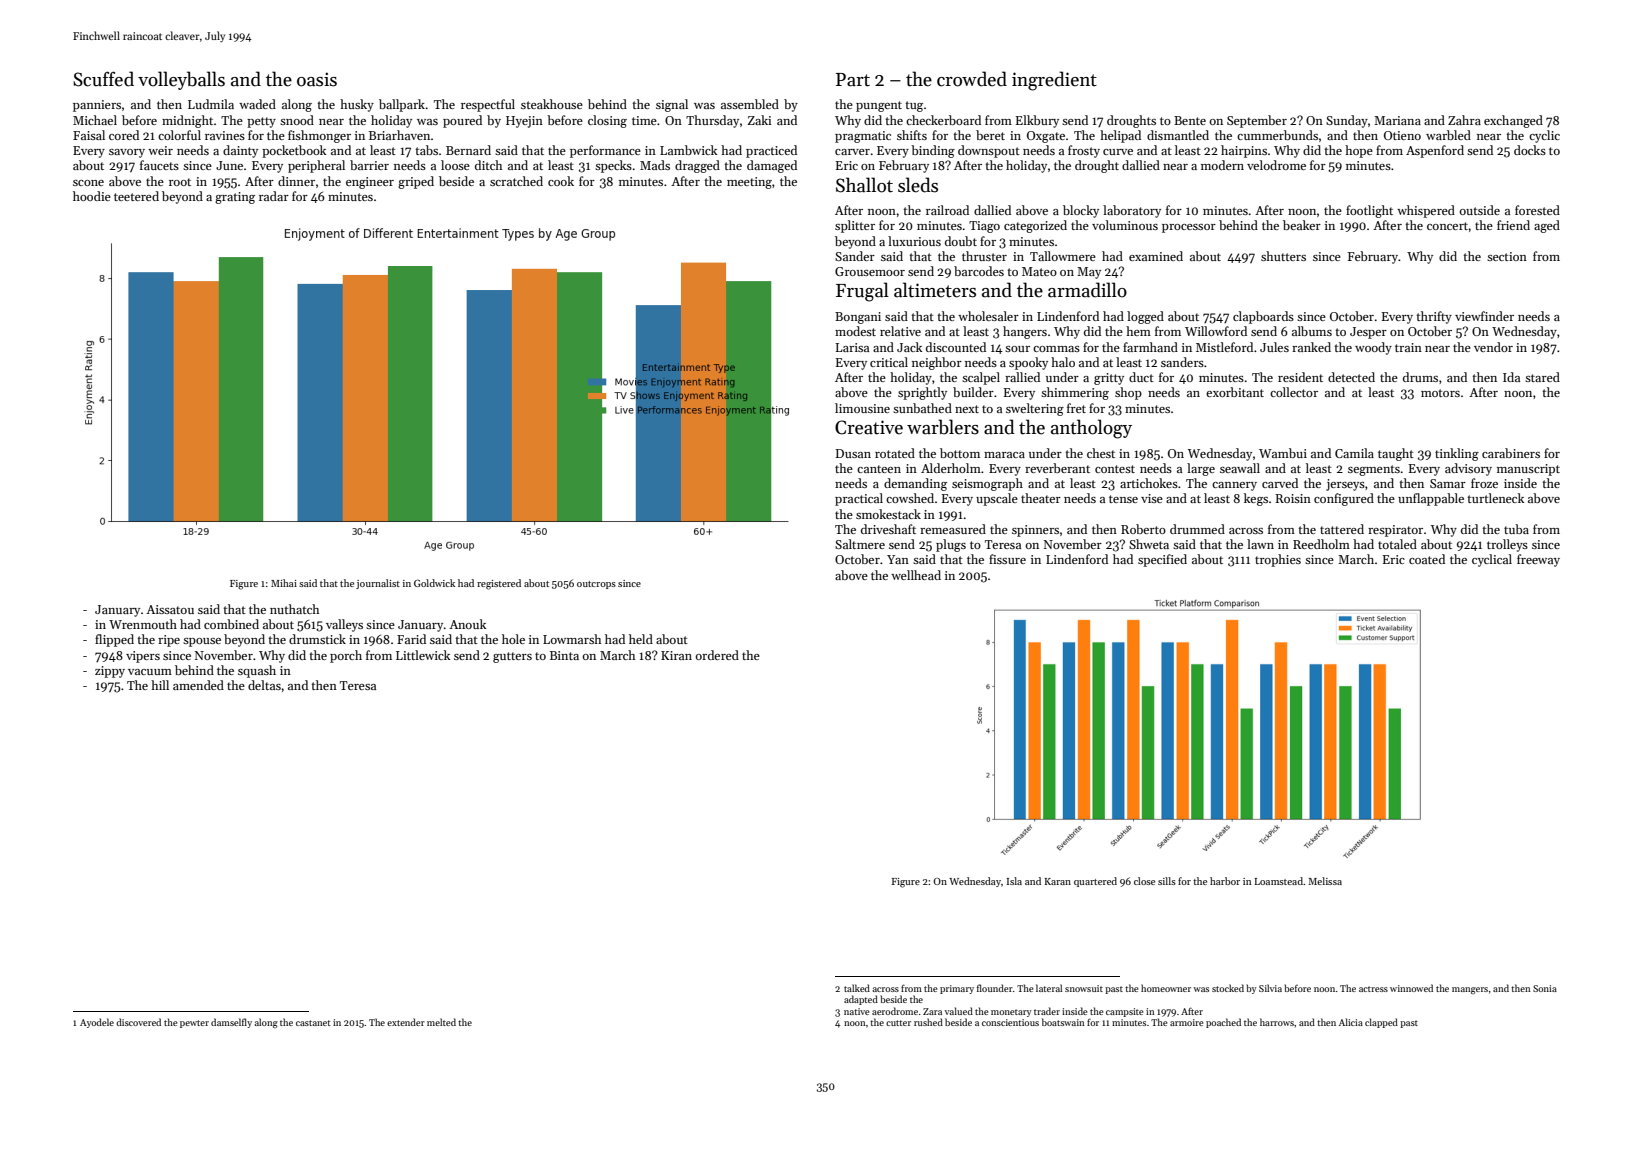 Image resolution: width=1633 pixels, height=1154 pixels. What do you see at coordinates (1513, 225) in the screenshot?
I see `friend` at bounding box center [1513, 225].
